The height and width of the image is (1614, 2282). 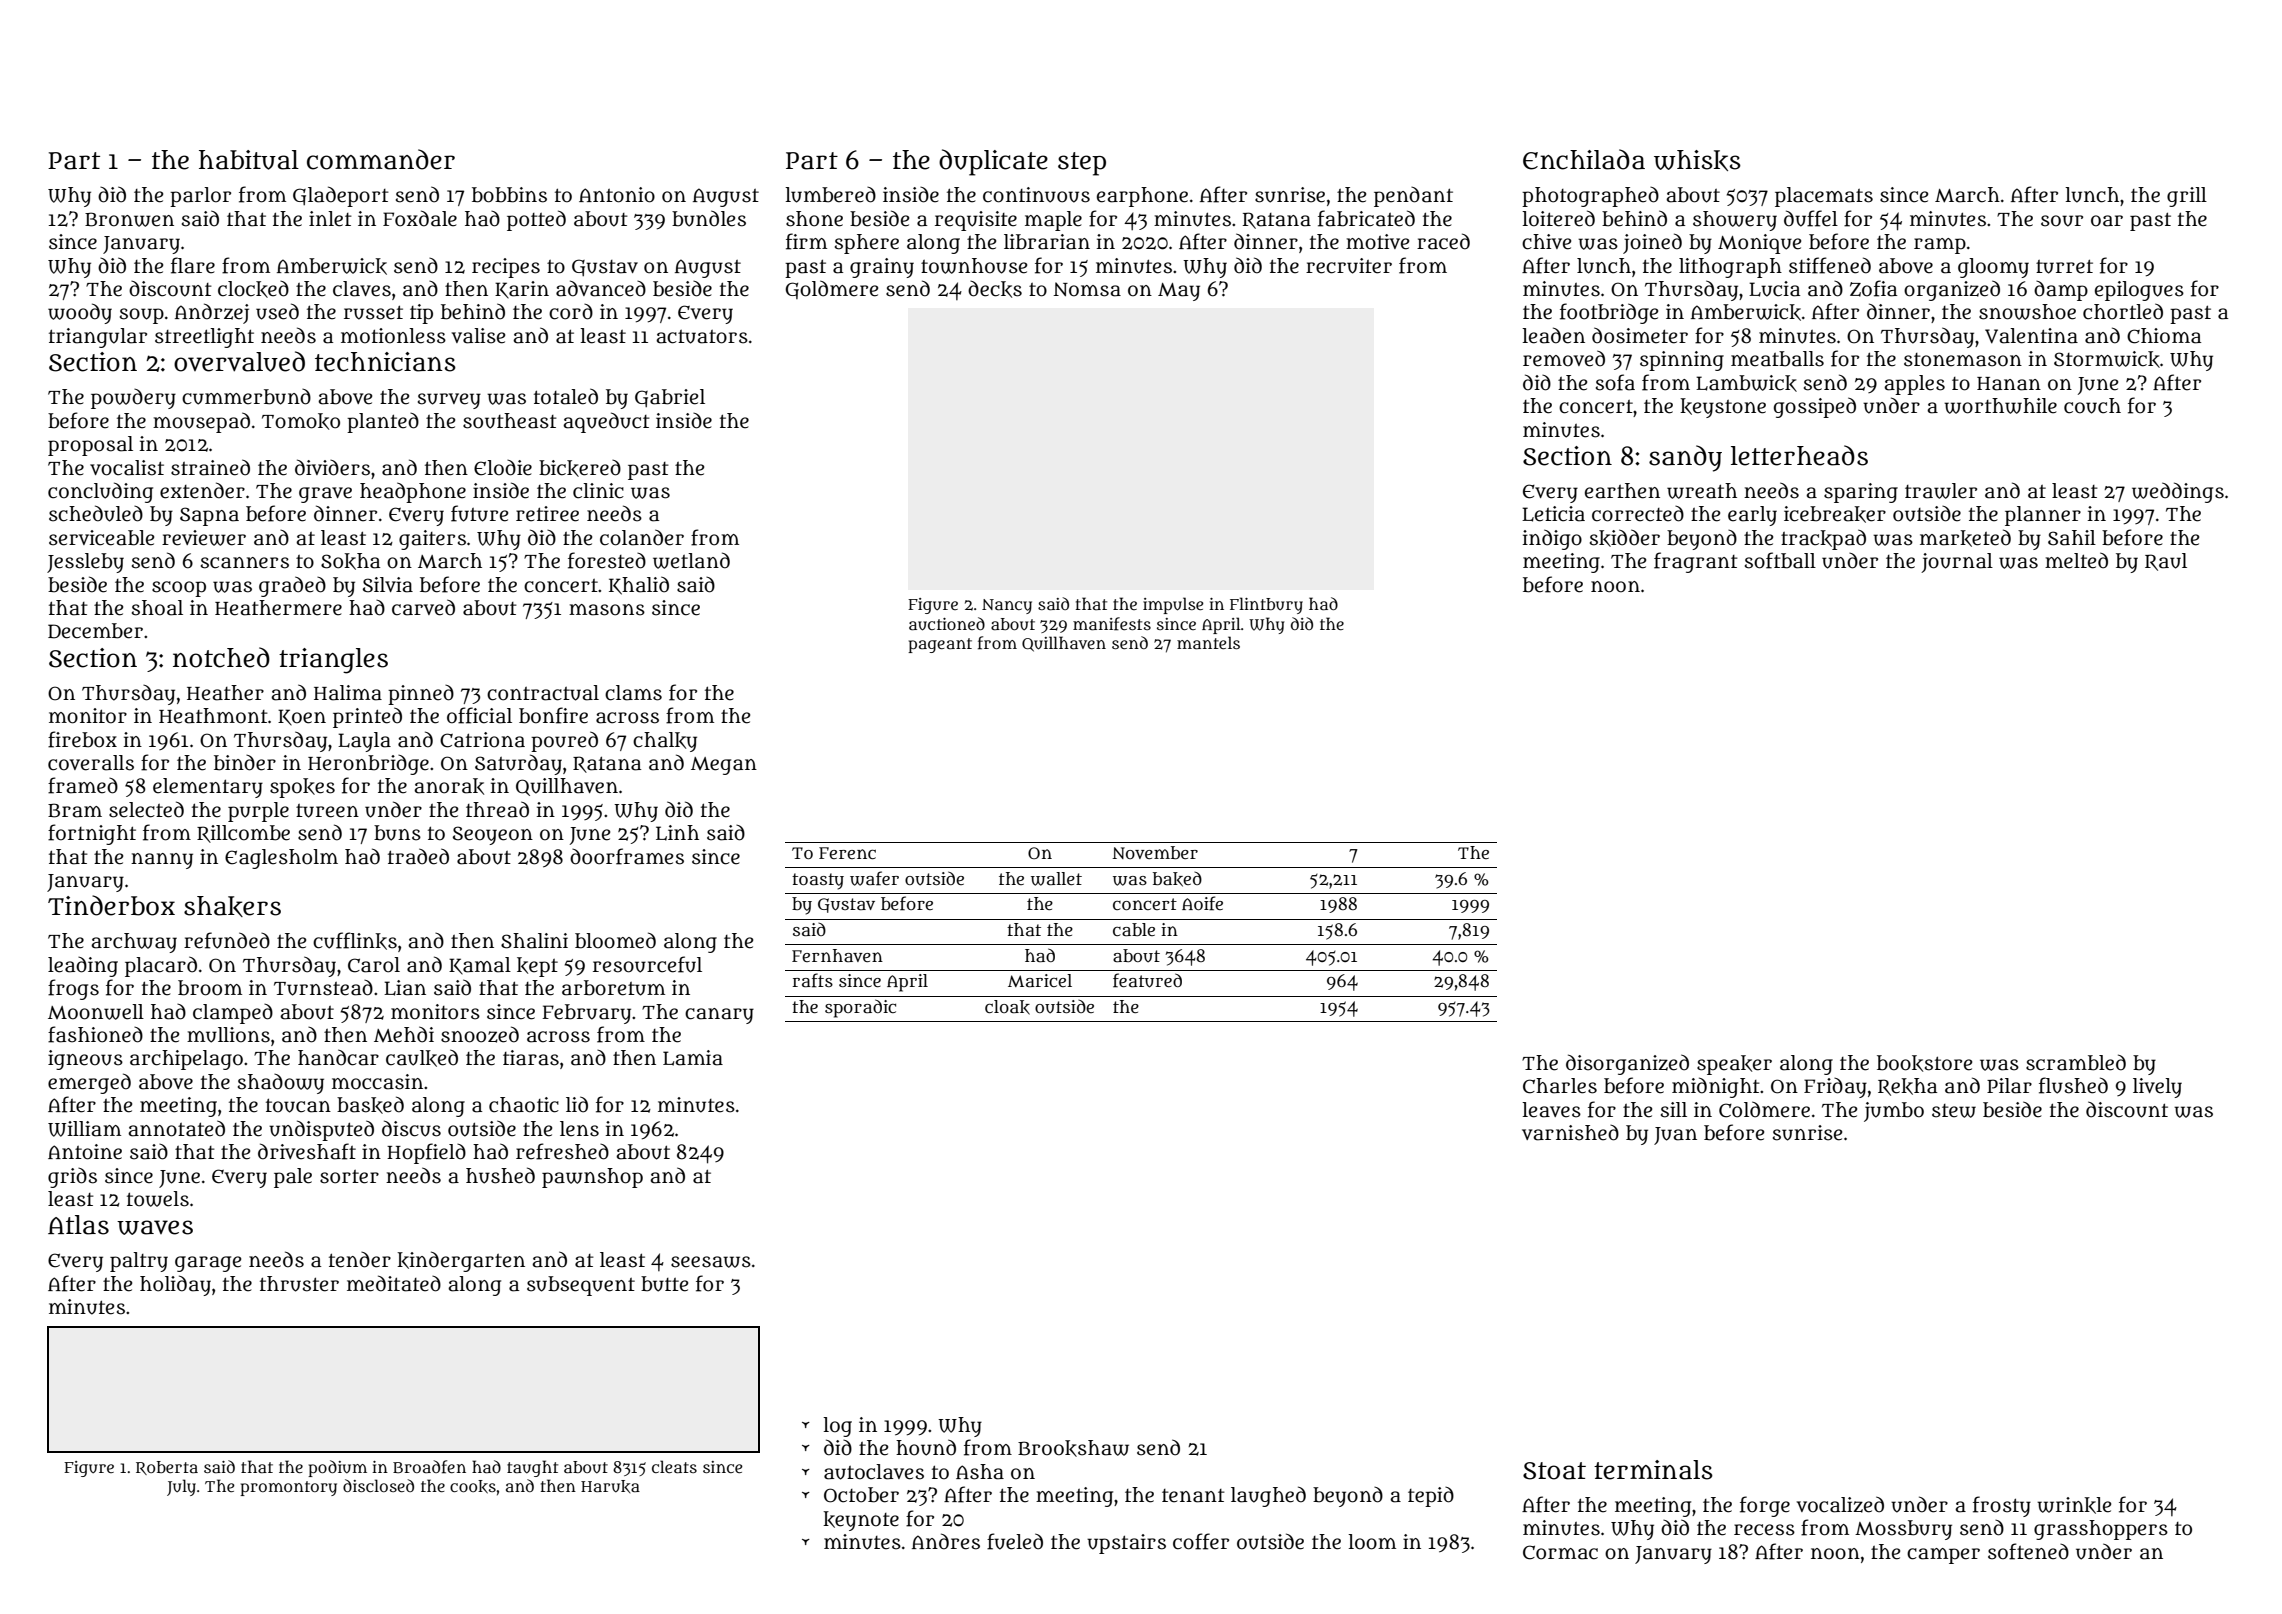 What do you see at coordinates (292, 586) in the image?
I see `graded` at bounding box center [292, 586].
